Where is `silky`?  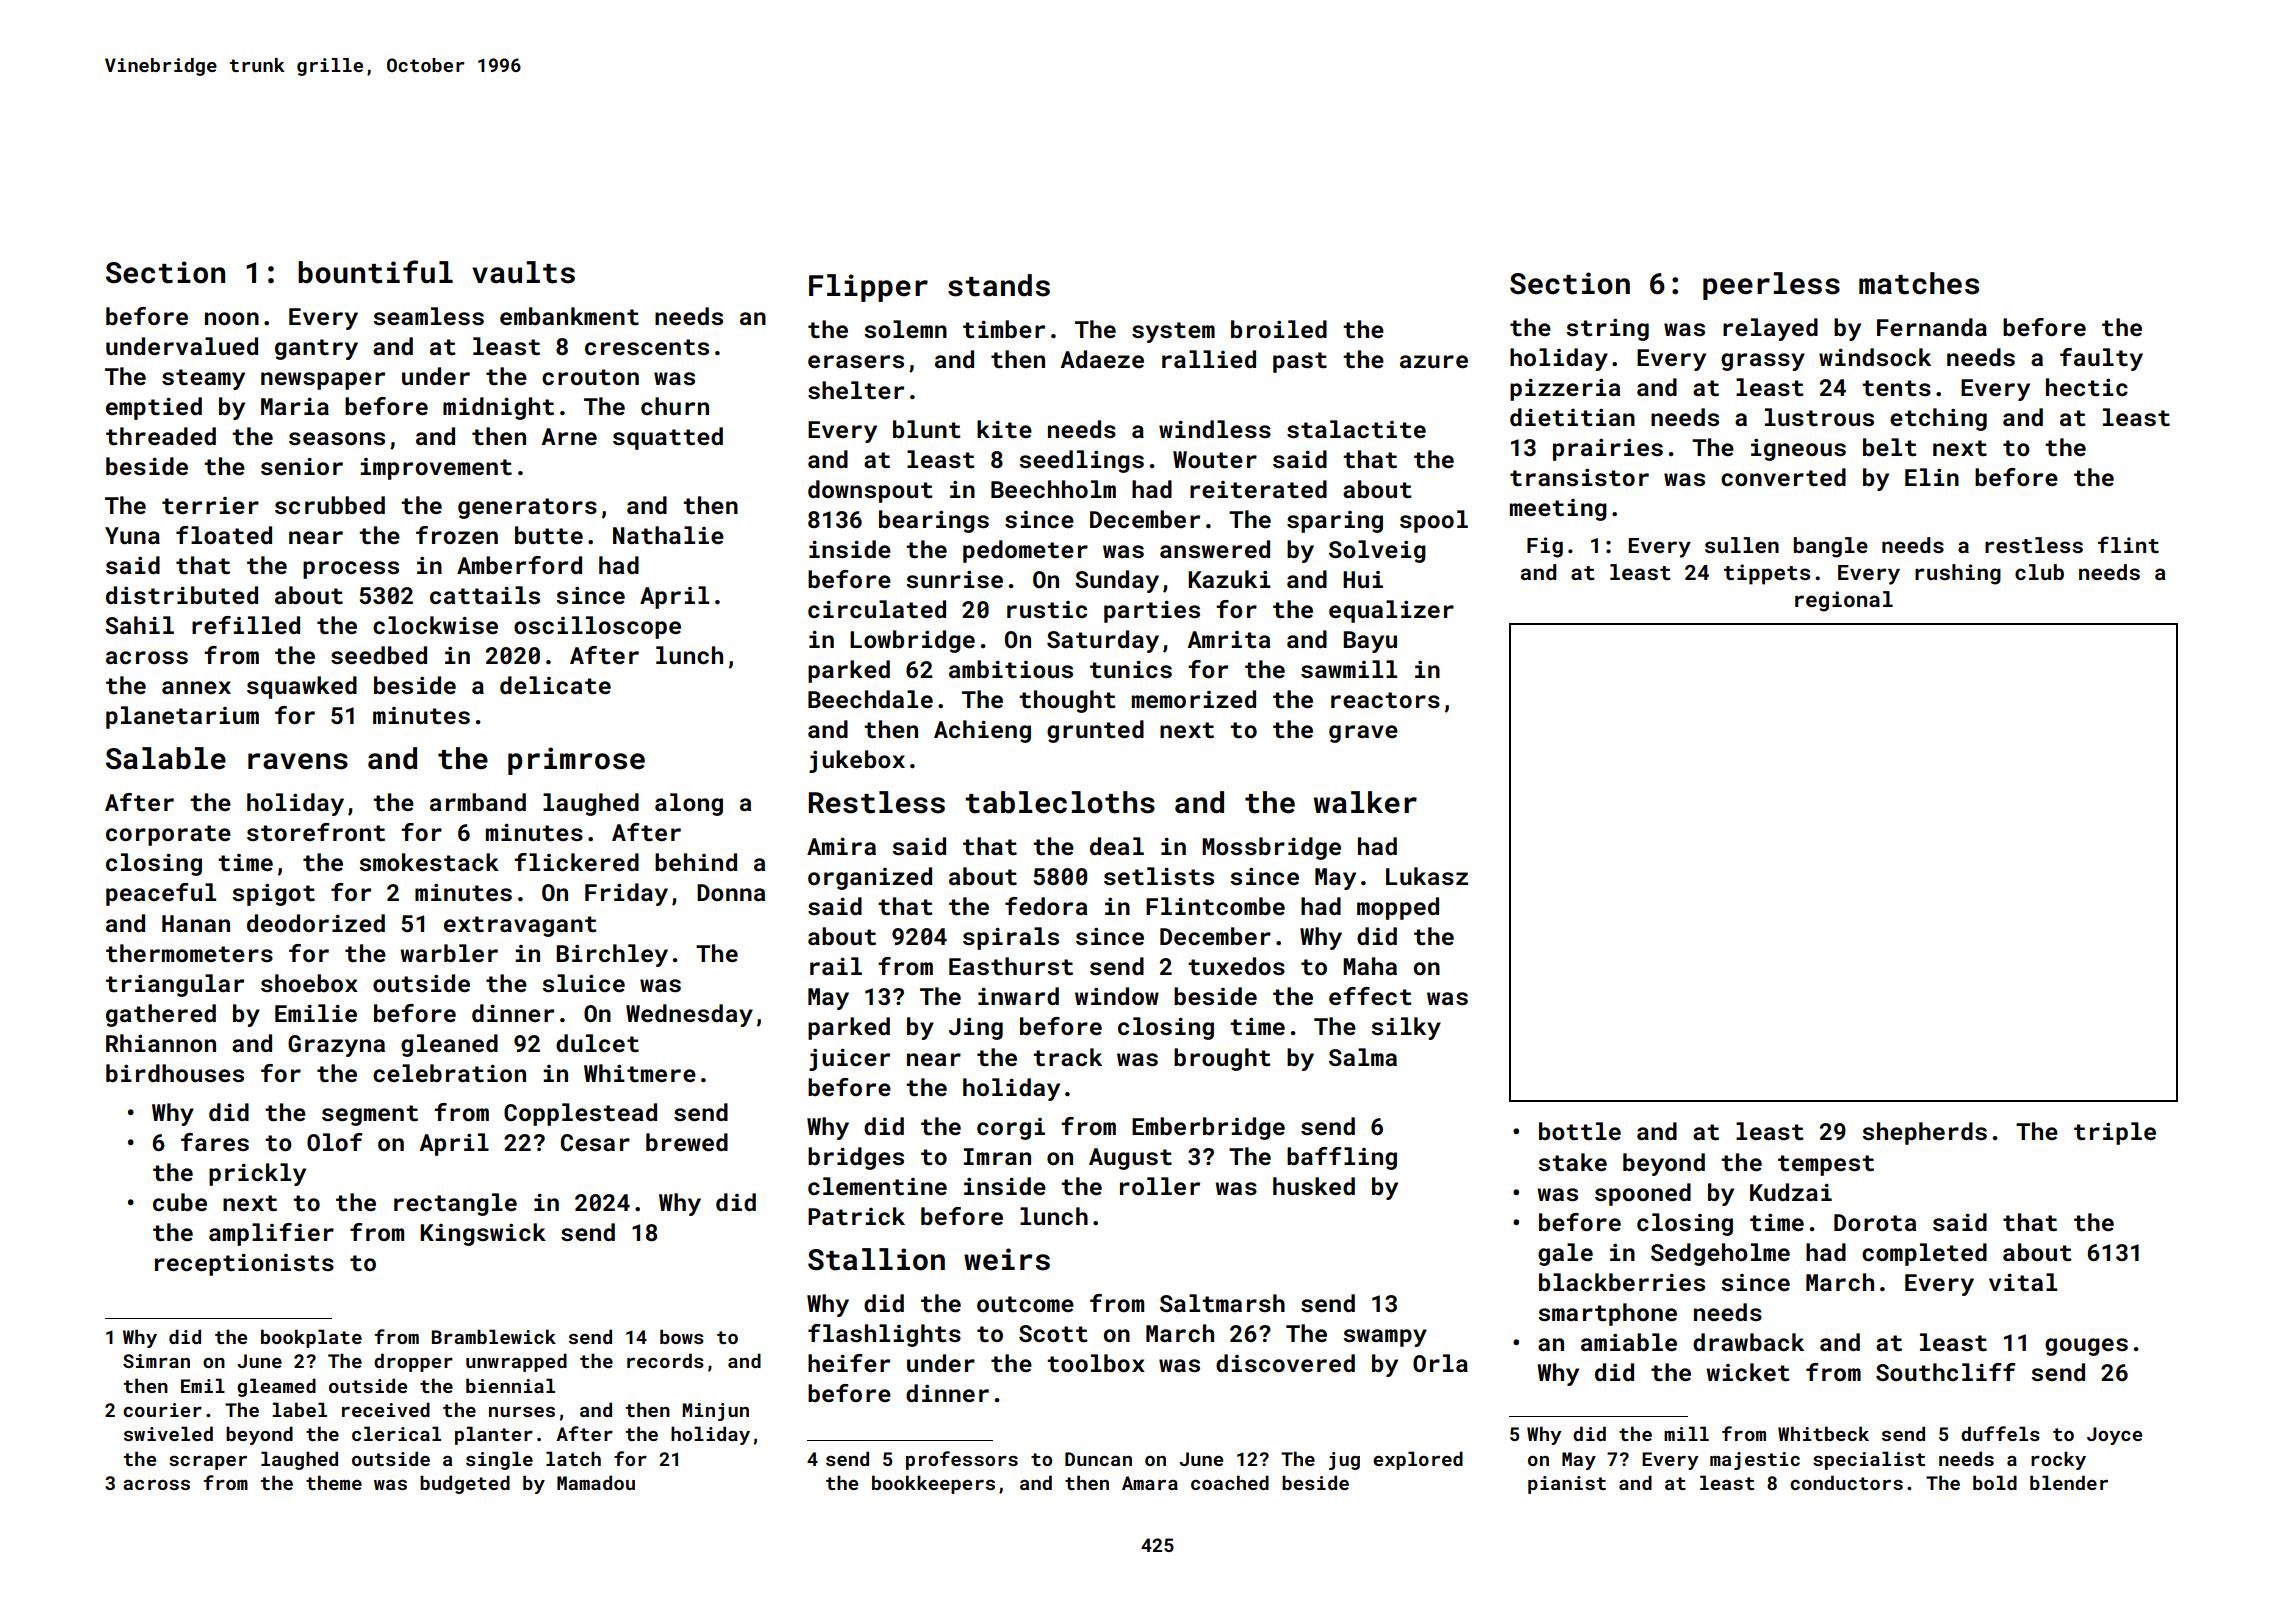
silky is located at coordinates (1406, 1028).
